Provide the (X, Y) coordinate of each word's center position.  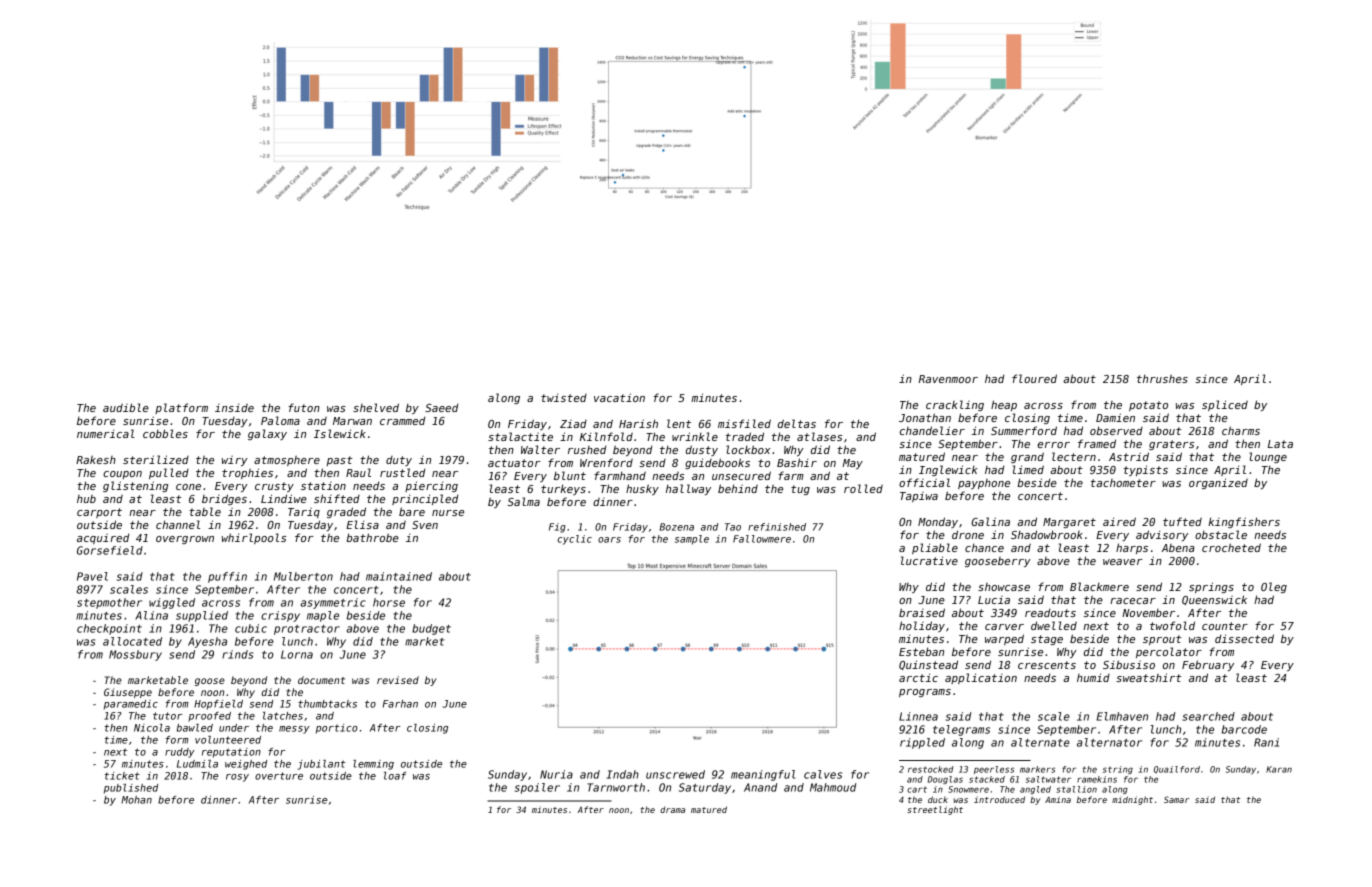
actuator (514, 463)
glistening (135, 486)
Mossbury (135, 655)
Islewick (340, 433)
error (1053, 445)
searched (1208, 716)
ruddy (180, 753)
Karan (1279, 769)
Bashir (797, 462)
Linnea (918, 716)
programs (925, 693)
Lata (1280, 444)
